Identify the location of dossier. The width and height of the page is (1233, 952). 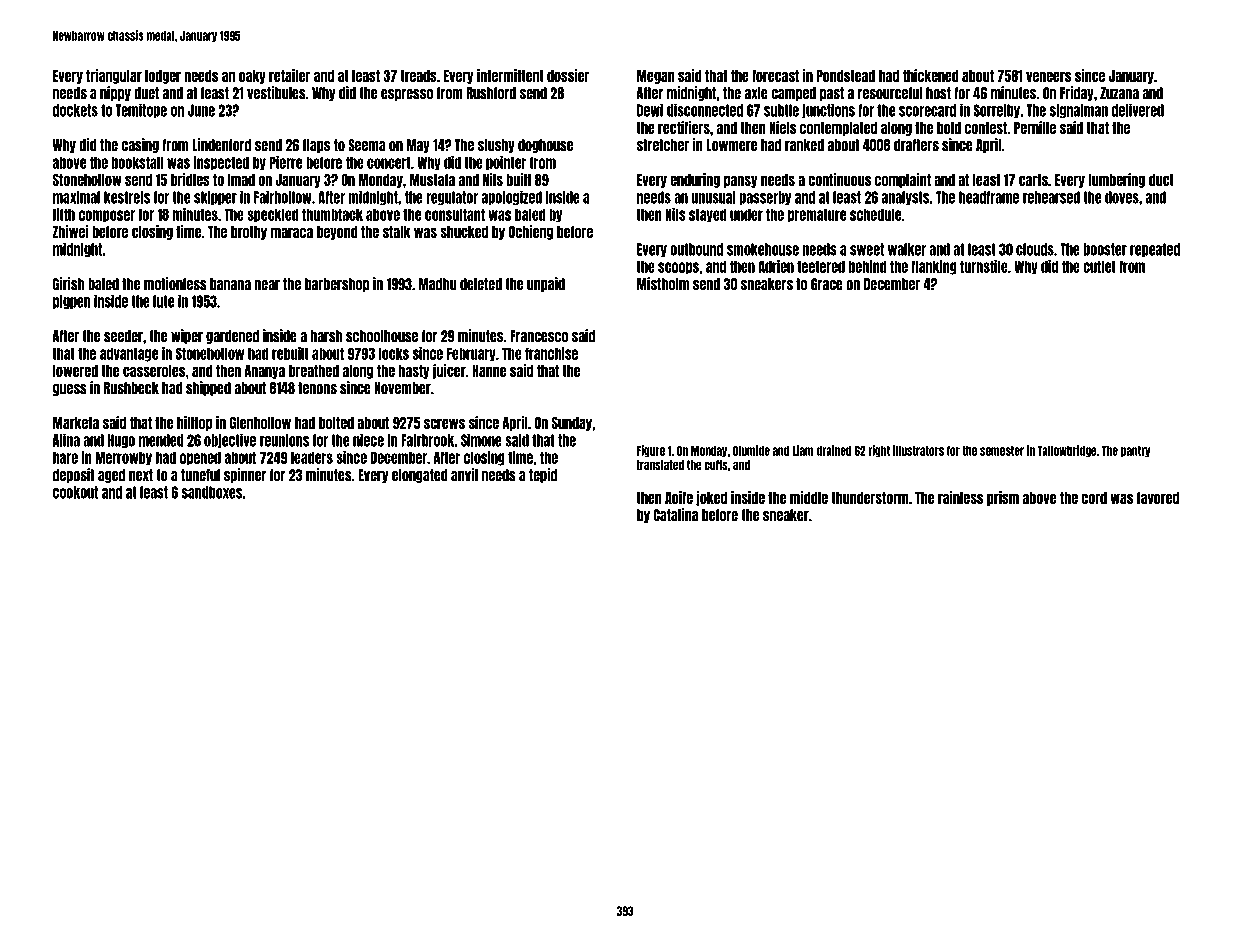
(568, 75).
